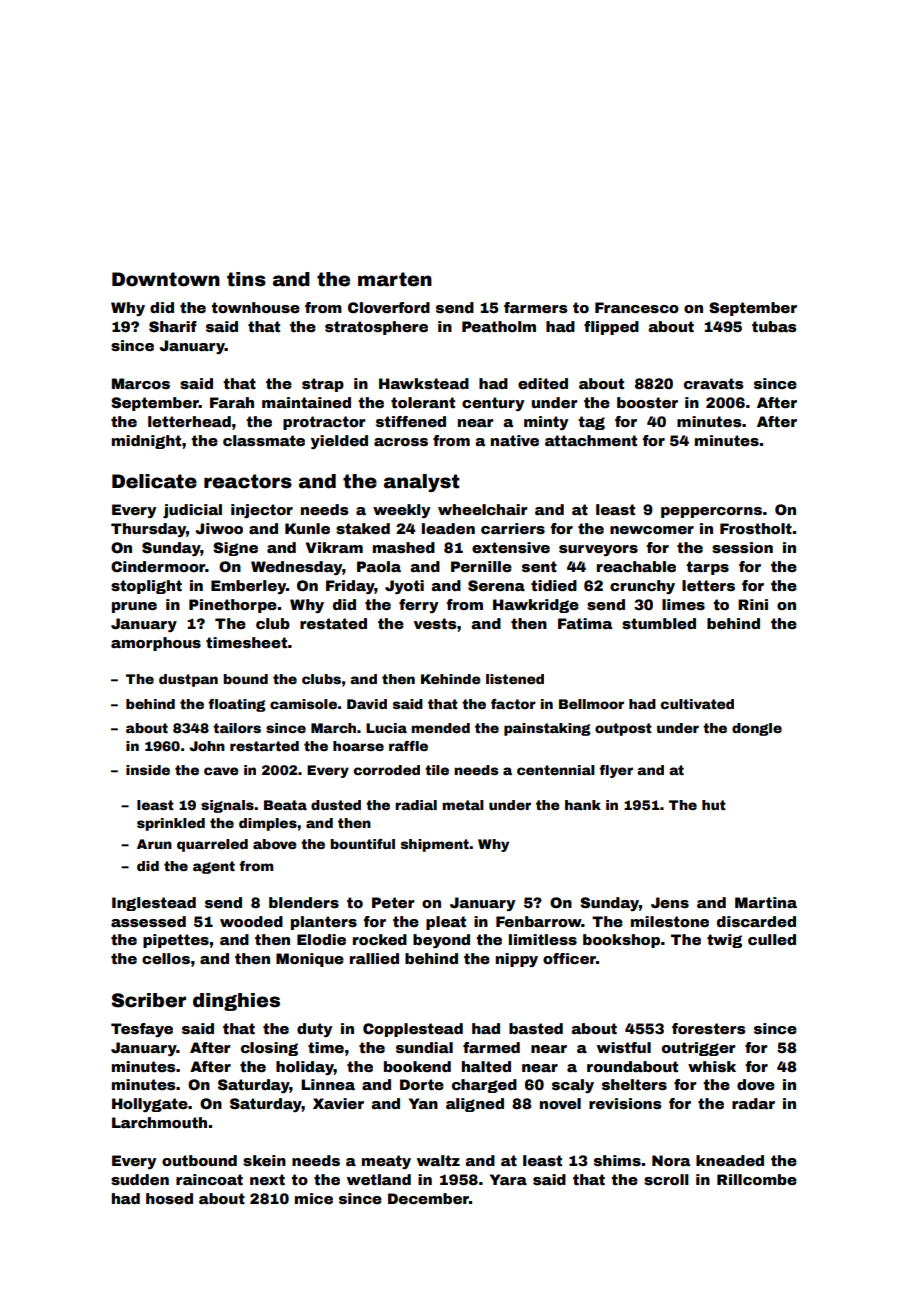  What do you see at coordinates (142, 1030) in the screenshot?
I see `Tesfaye` at bounding box center [142, 1030].
